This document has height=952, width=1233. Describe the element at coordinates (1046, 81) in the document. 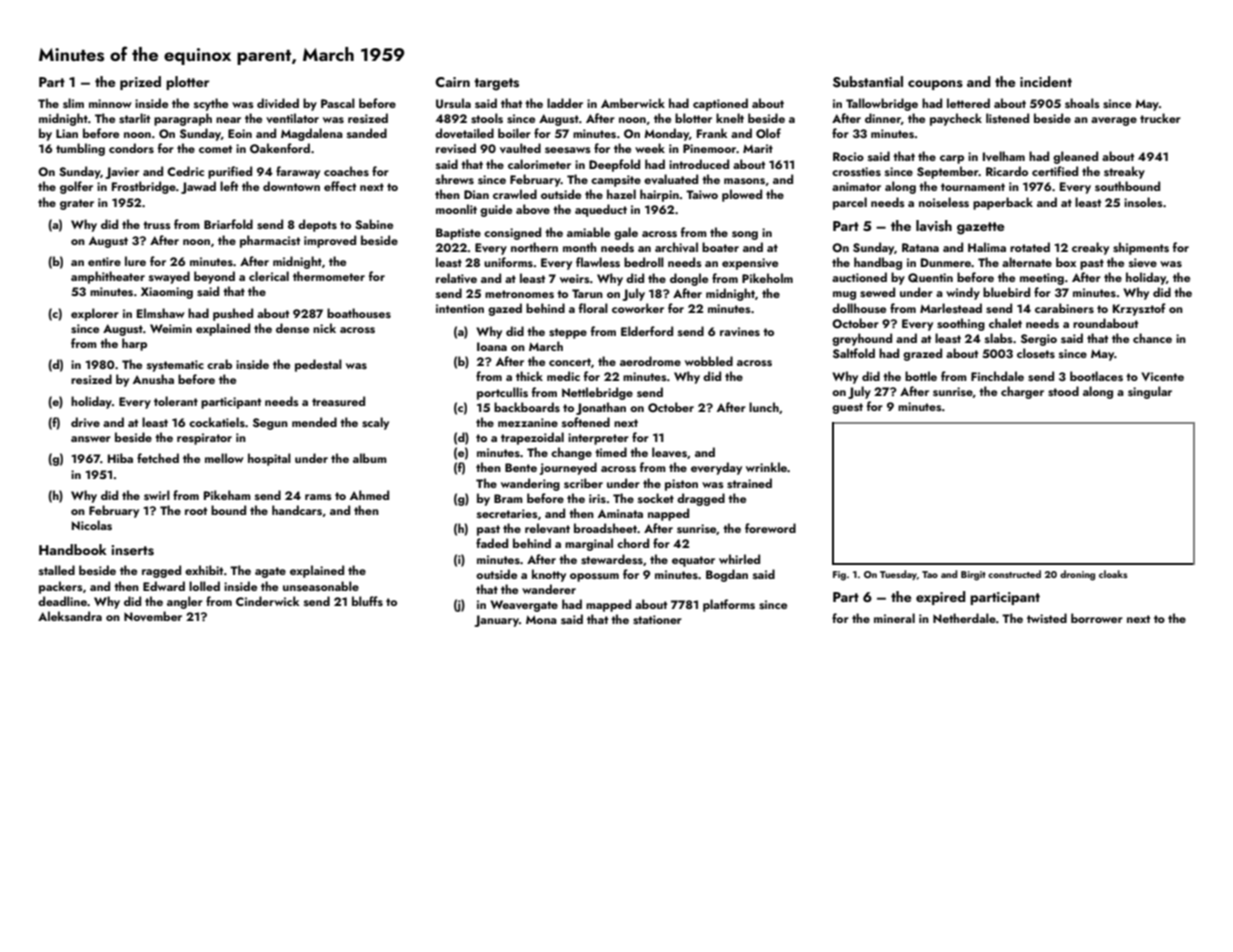

I see `incident` at that location.
